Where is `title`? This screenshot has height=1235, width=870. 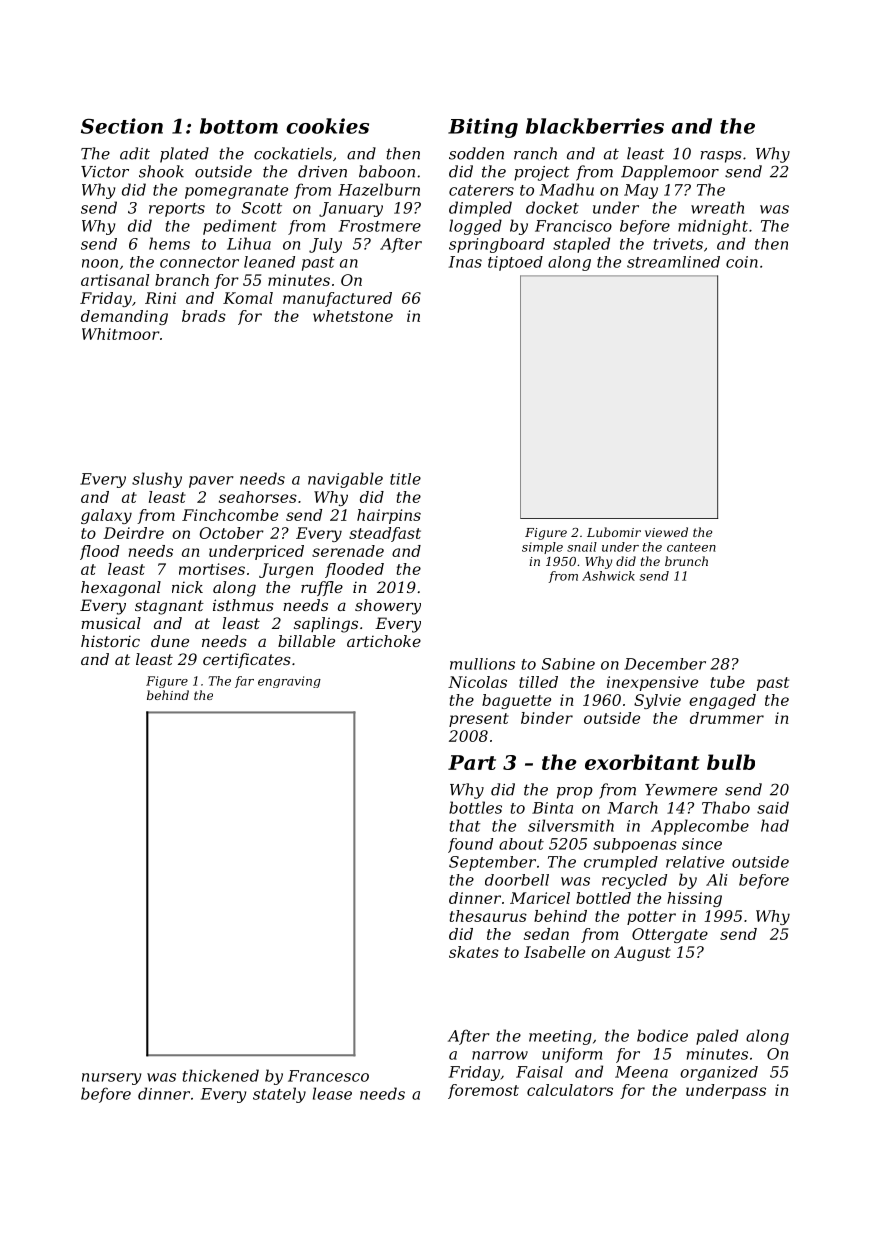 title is located at coordinates (405, 479).
